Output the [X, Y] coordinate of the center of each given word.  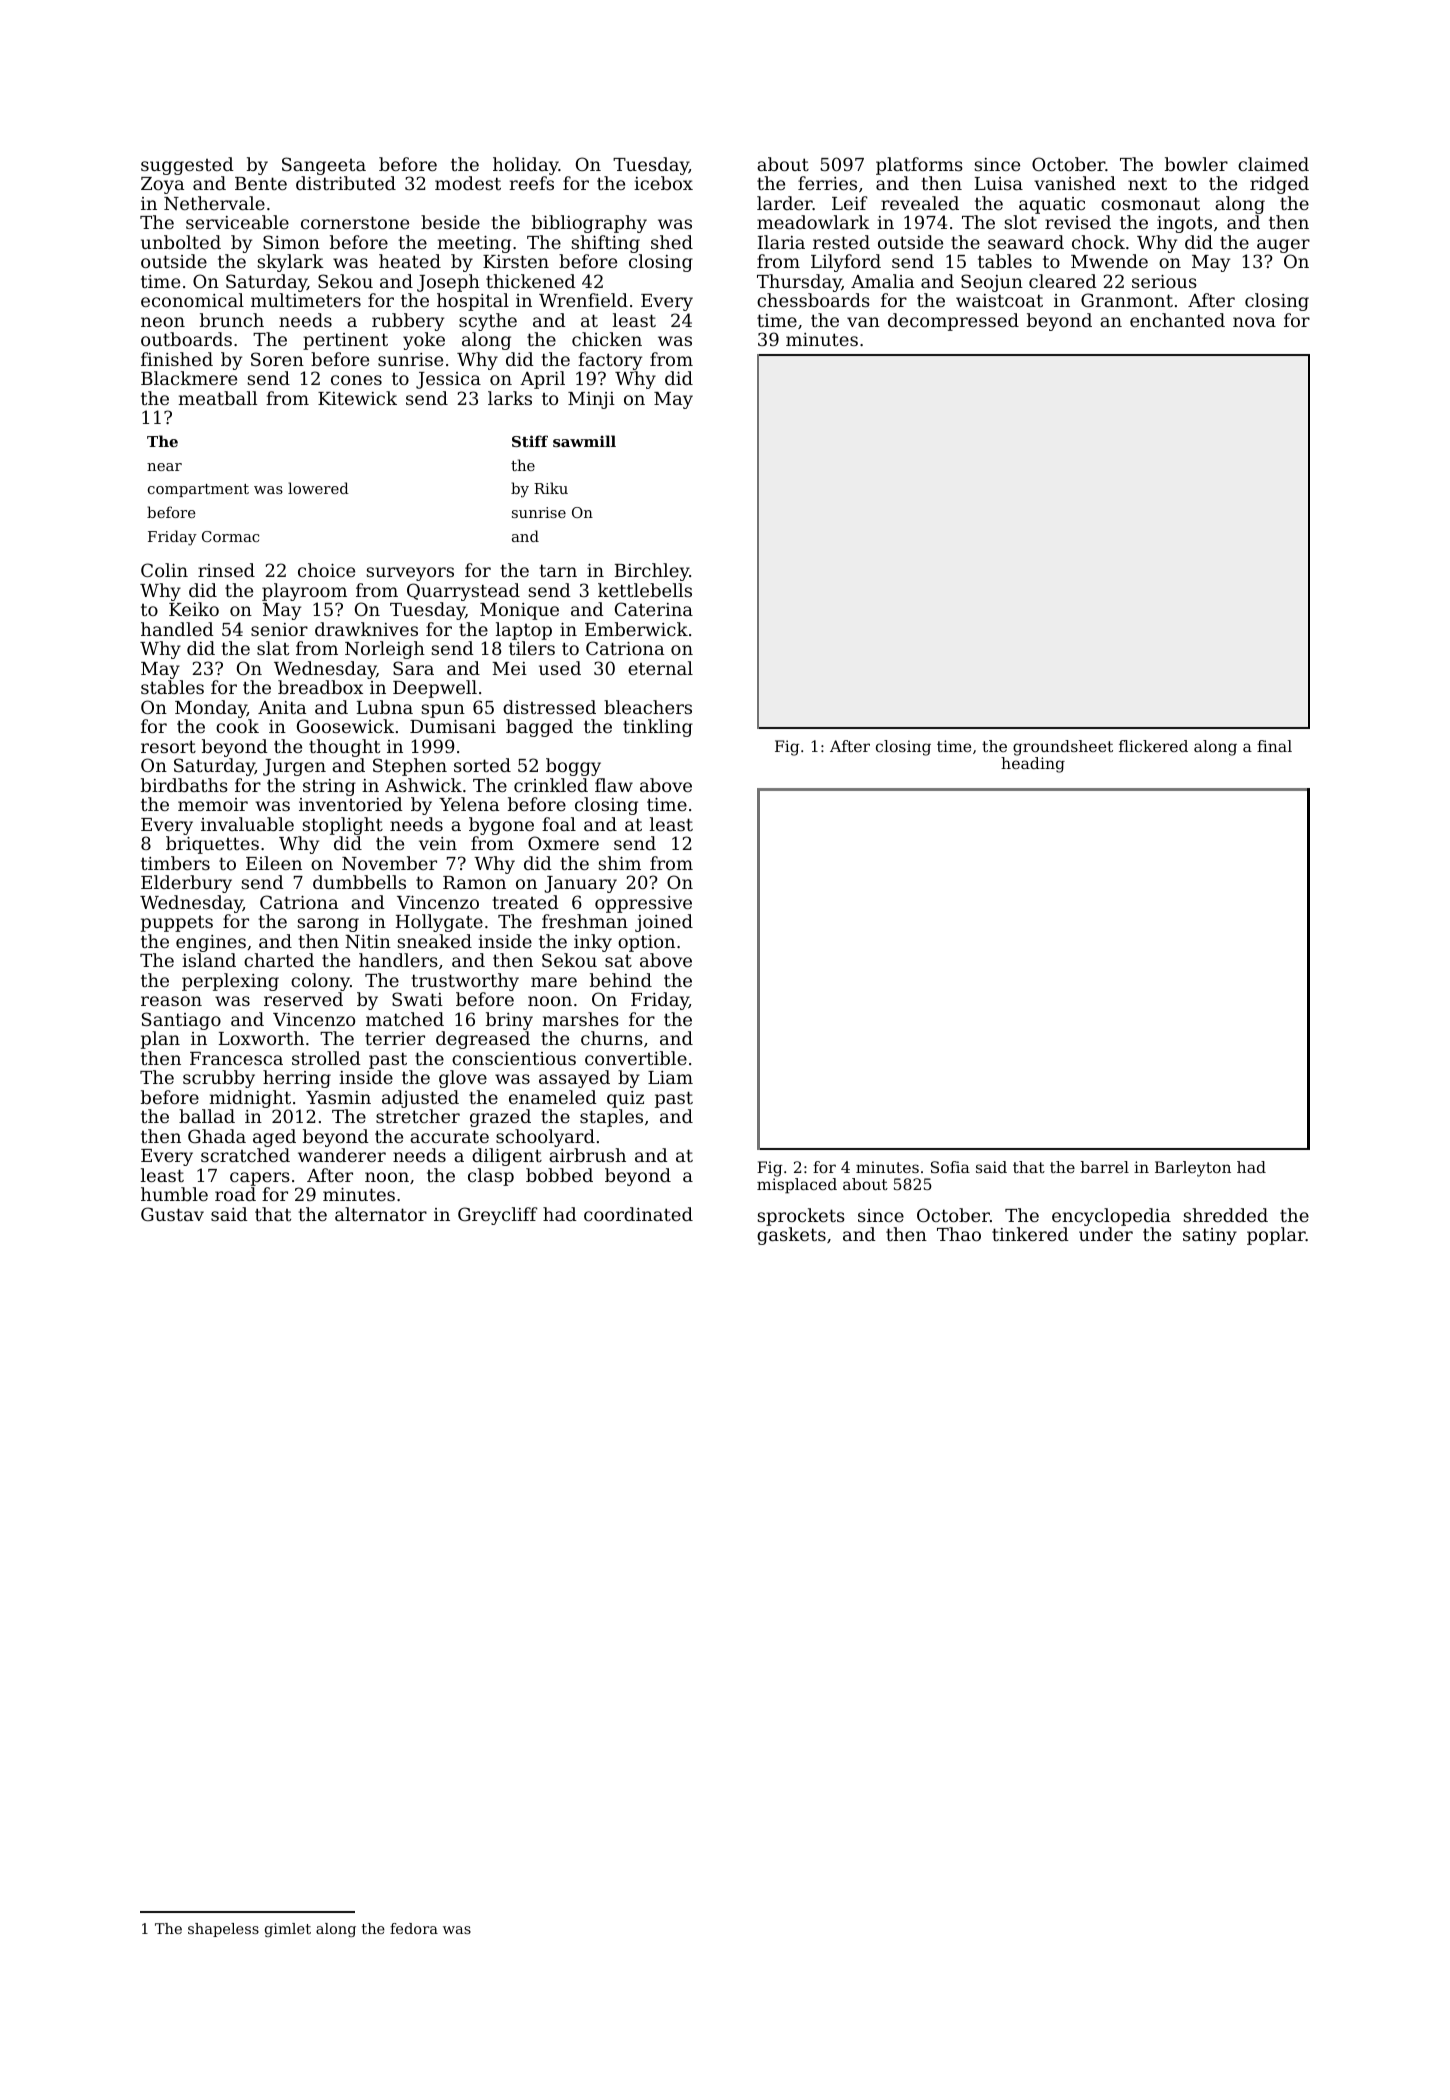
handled [177, 629]
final [1274, 746]
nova [1254, 322]
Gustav [172, 1214]
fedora [414, 1928]
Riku [551, 488]
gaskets [791, 1236]
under [1106, 1234]
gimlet [288, 1930]
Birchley [652, 572]
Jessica [448, 380]
